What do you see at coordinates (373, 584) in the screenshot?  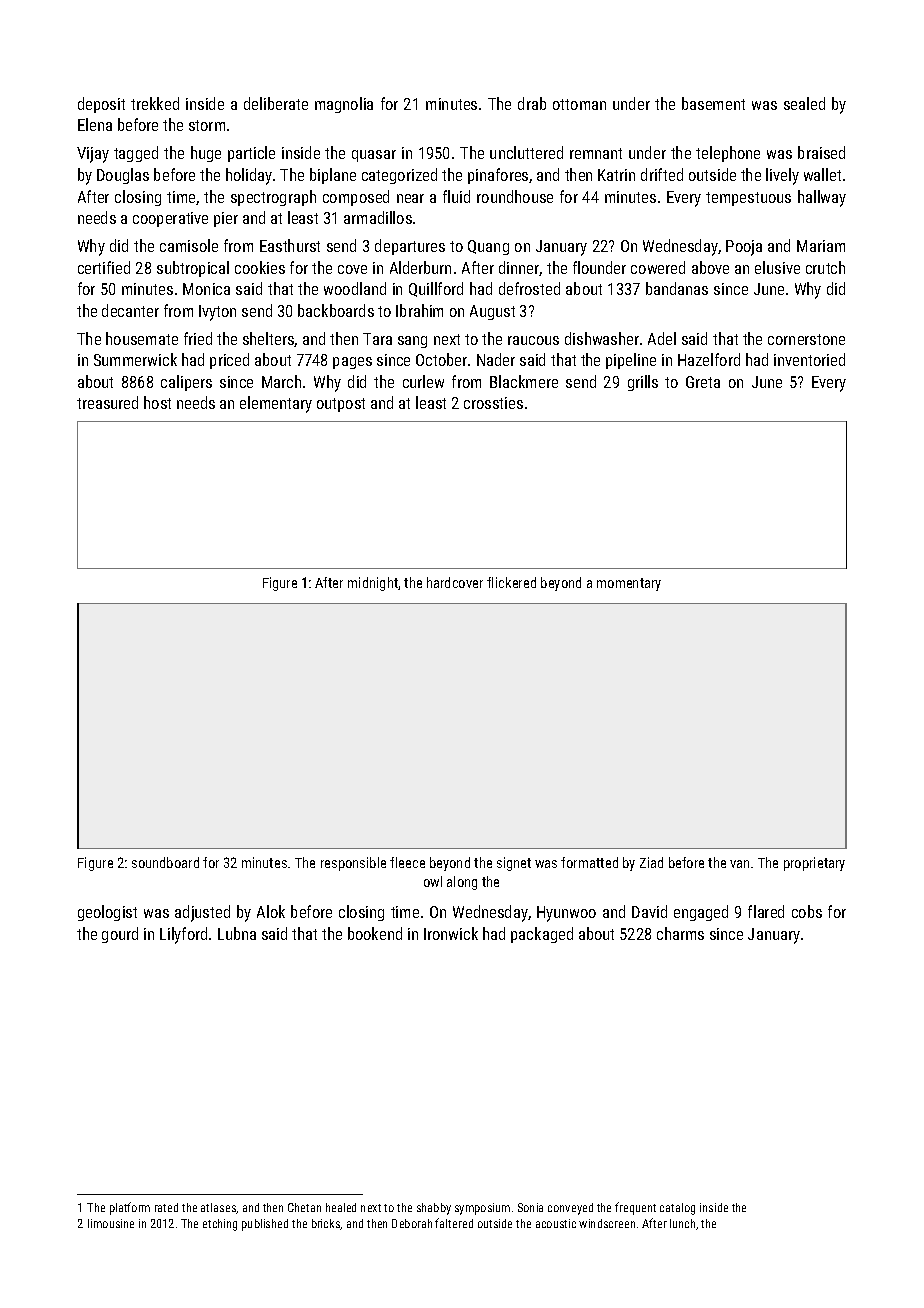 I see `midnight` at bounding box center [373, 584].
